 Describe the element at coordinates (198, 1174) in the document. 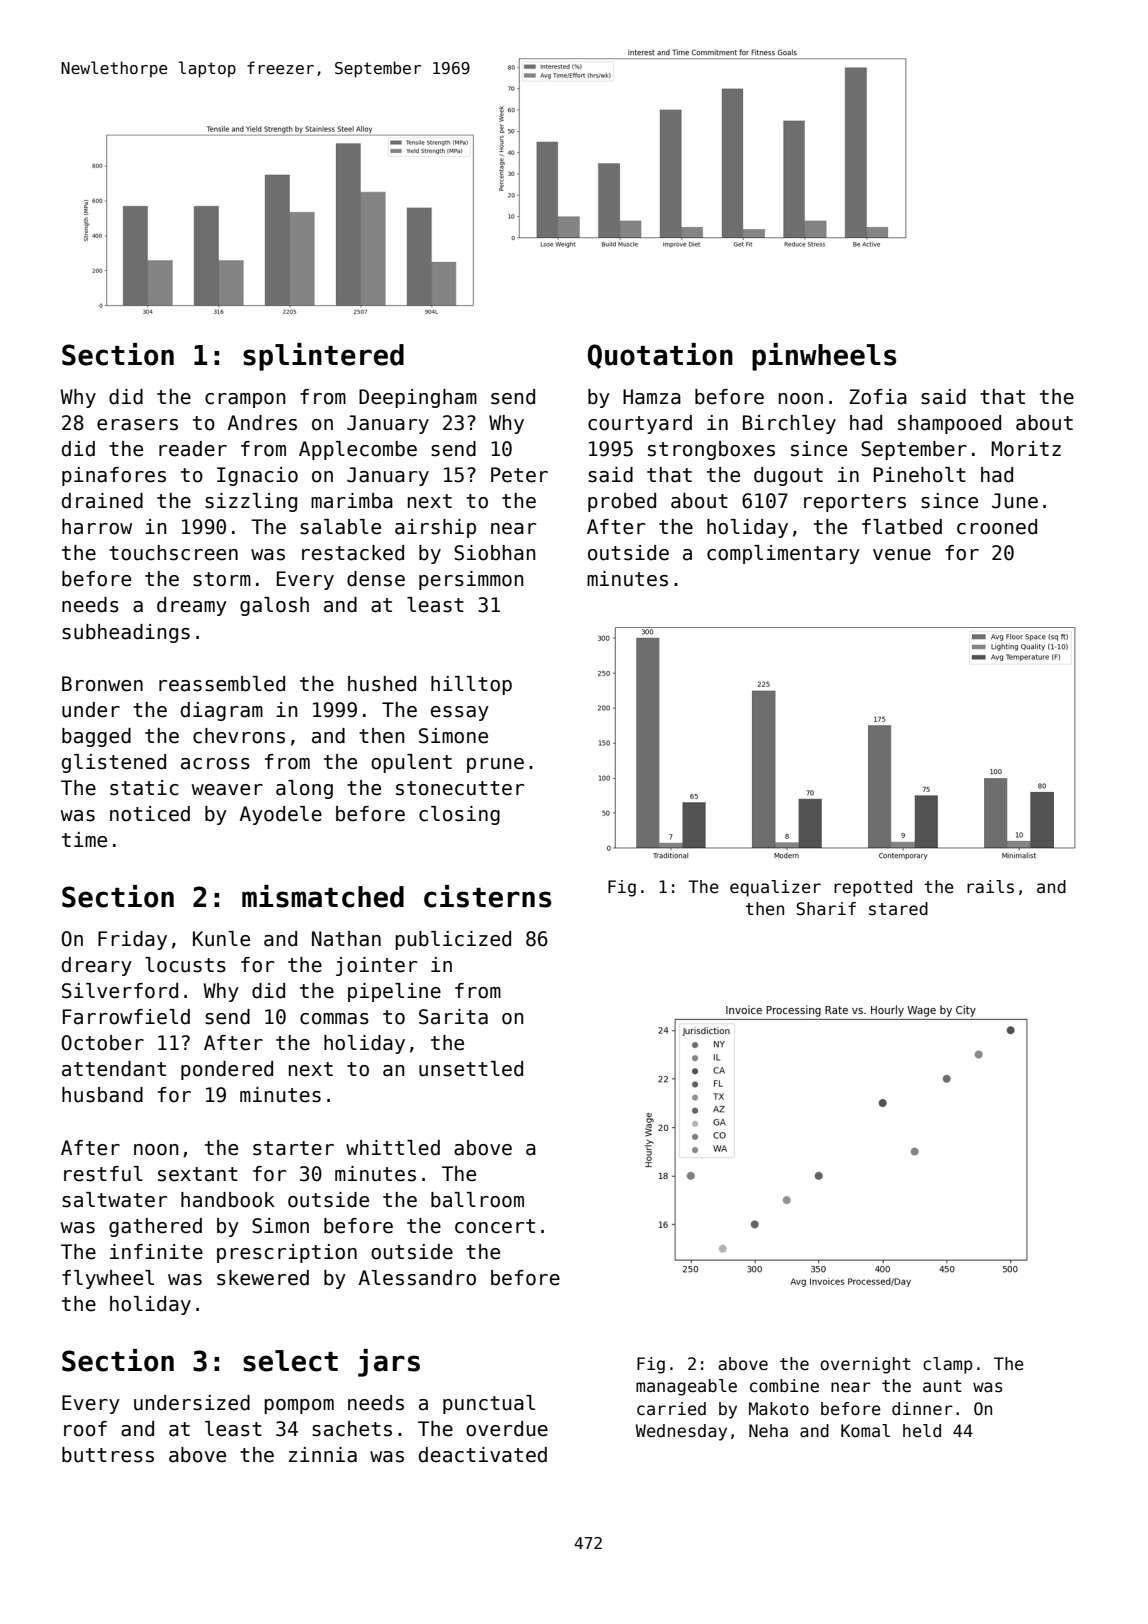

I see `sextant` at that location.
